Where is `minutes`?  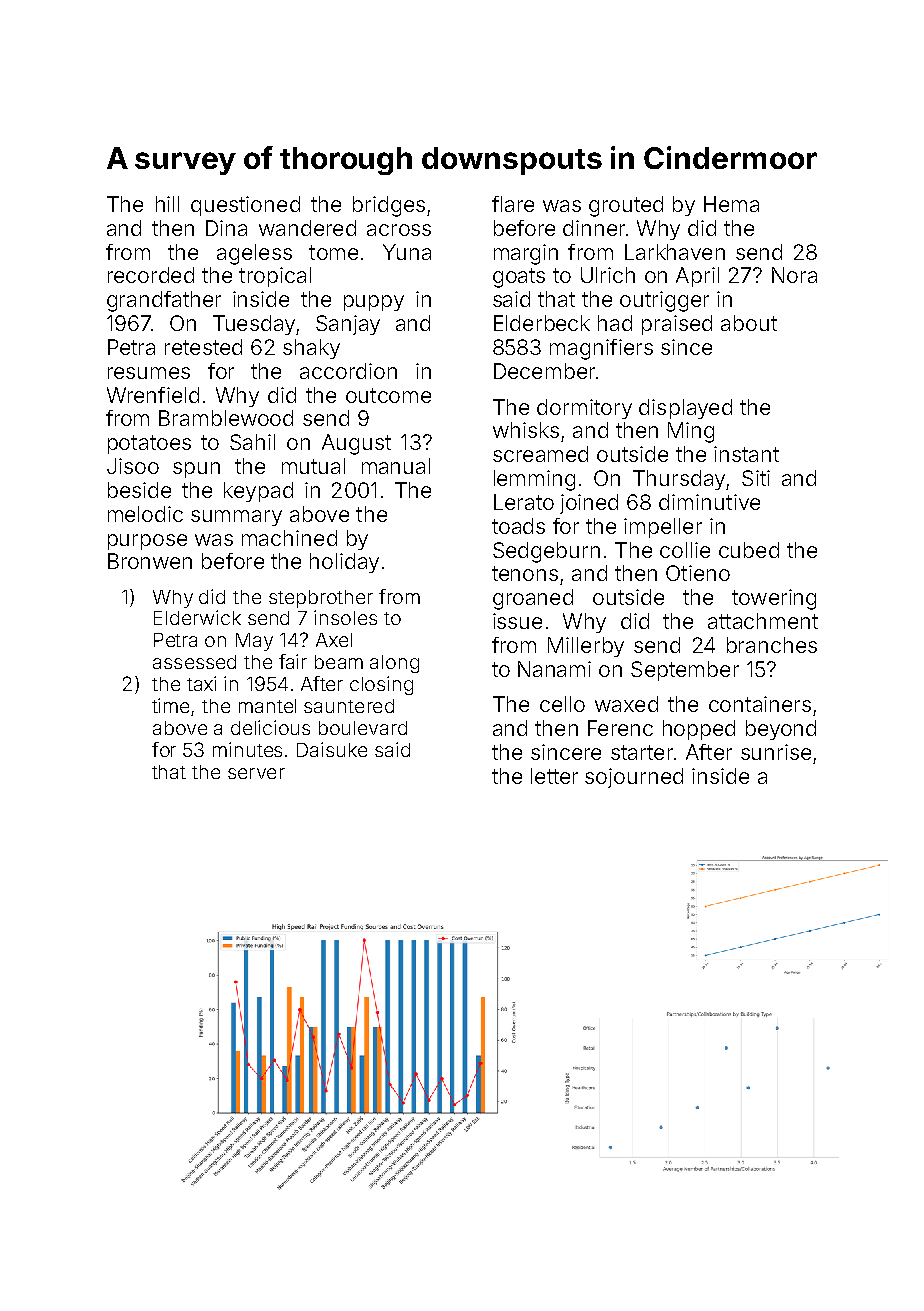
minutes is located at coordinates (247, 749).
